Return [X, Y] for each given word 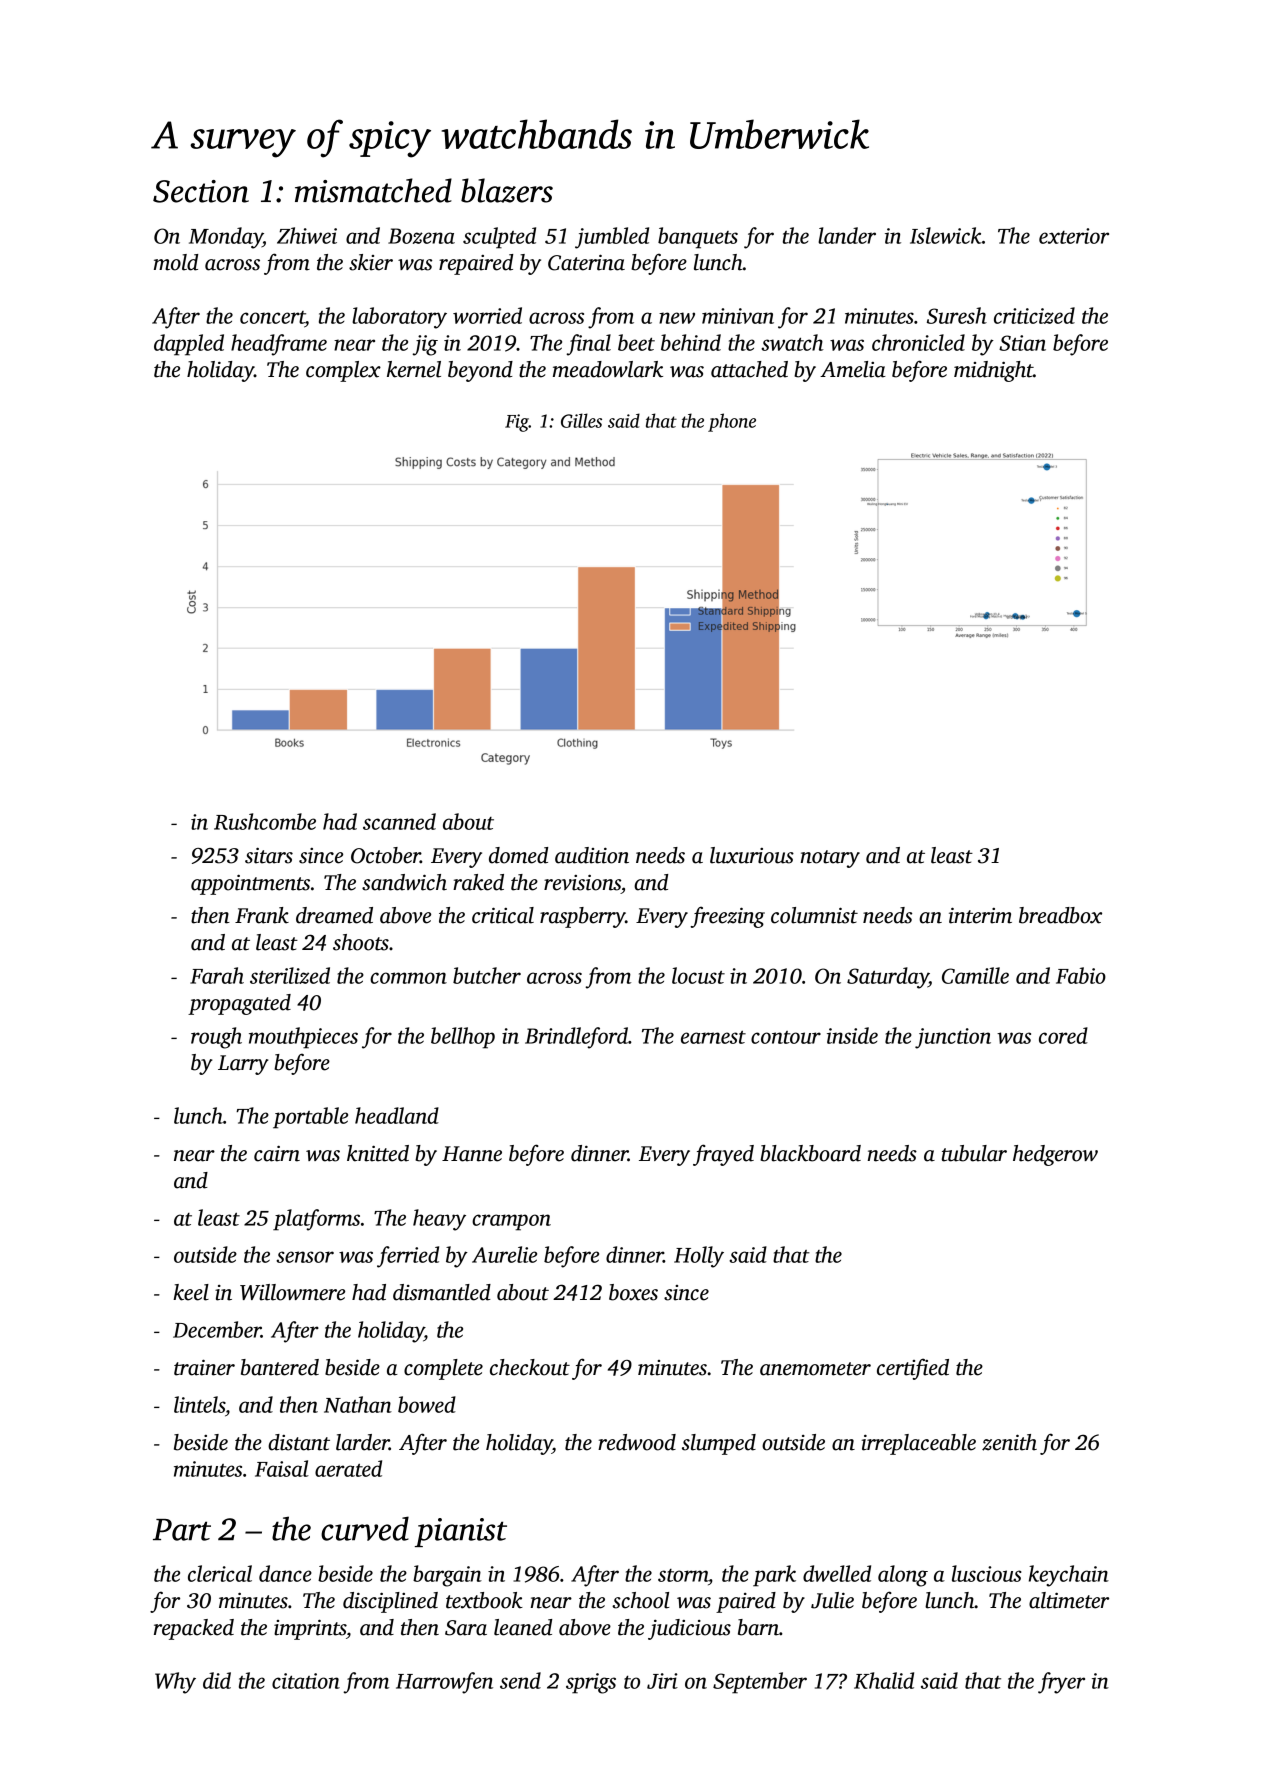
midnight [993, 371]
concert [272, 317]
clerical [220, 1573]
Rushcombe [265, 821]
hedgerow [1055, 1155]
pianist [461, 1532]
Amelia [853, 369]
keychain [1069, 1576]
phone [732, 422]
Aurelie [504, 1254]
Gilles [581, 420]
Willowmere [292, 1292]
